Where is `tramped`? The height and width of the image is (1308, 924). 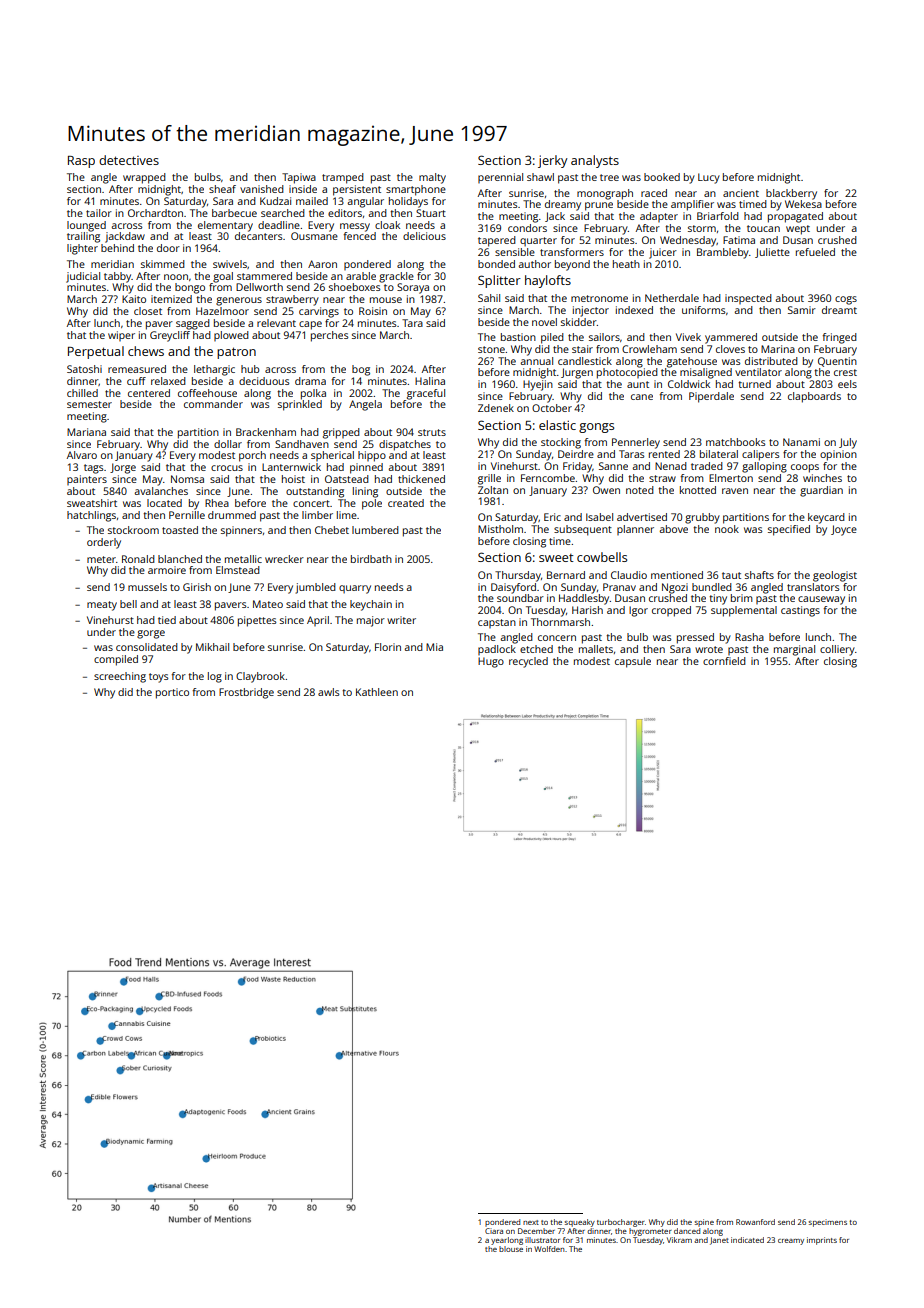 tramped is located at coordinates (343, 178).
